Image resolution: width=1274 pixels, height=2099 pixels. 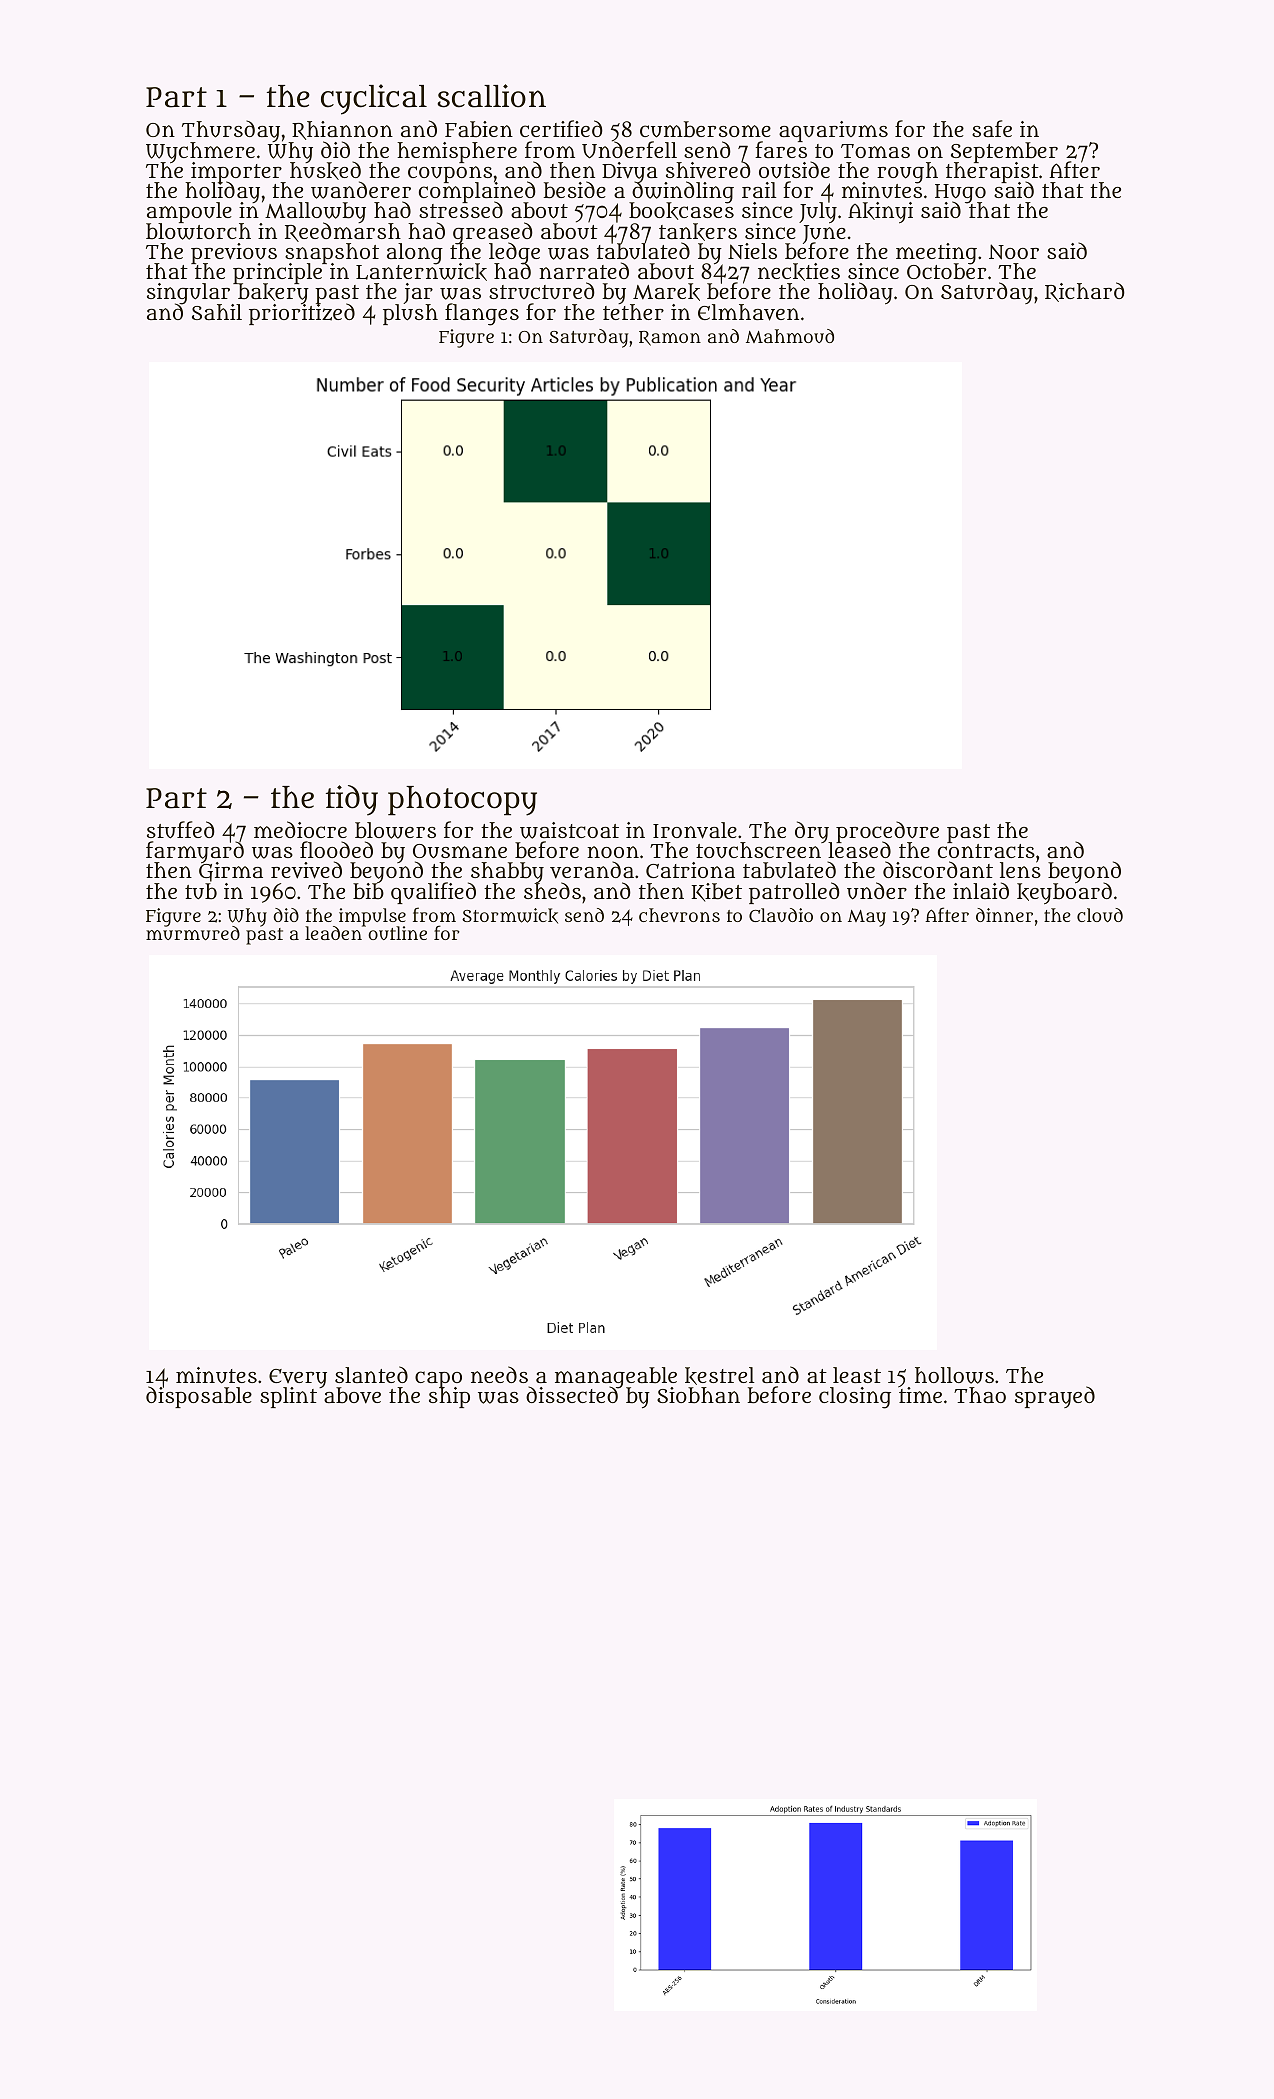 I want to click on Reedmarsh, so click(x=343, y=232).
